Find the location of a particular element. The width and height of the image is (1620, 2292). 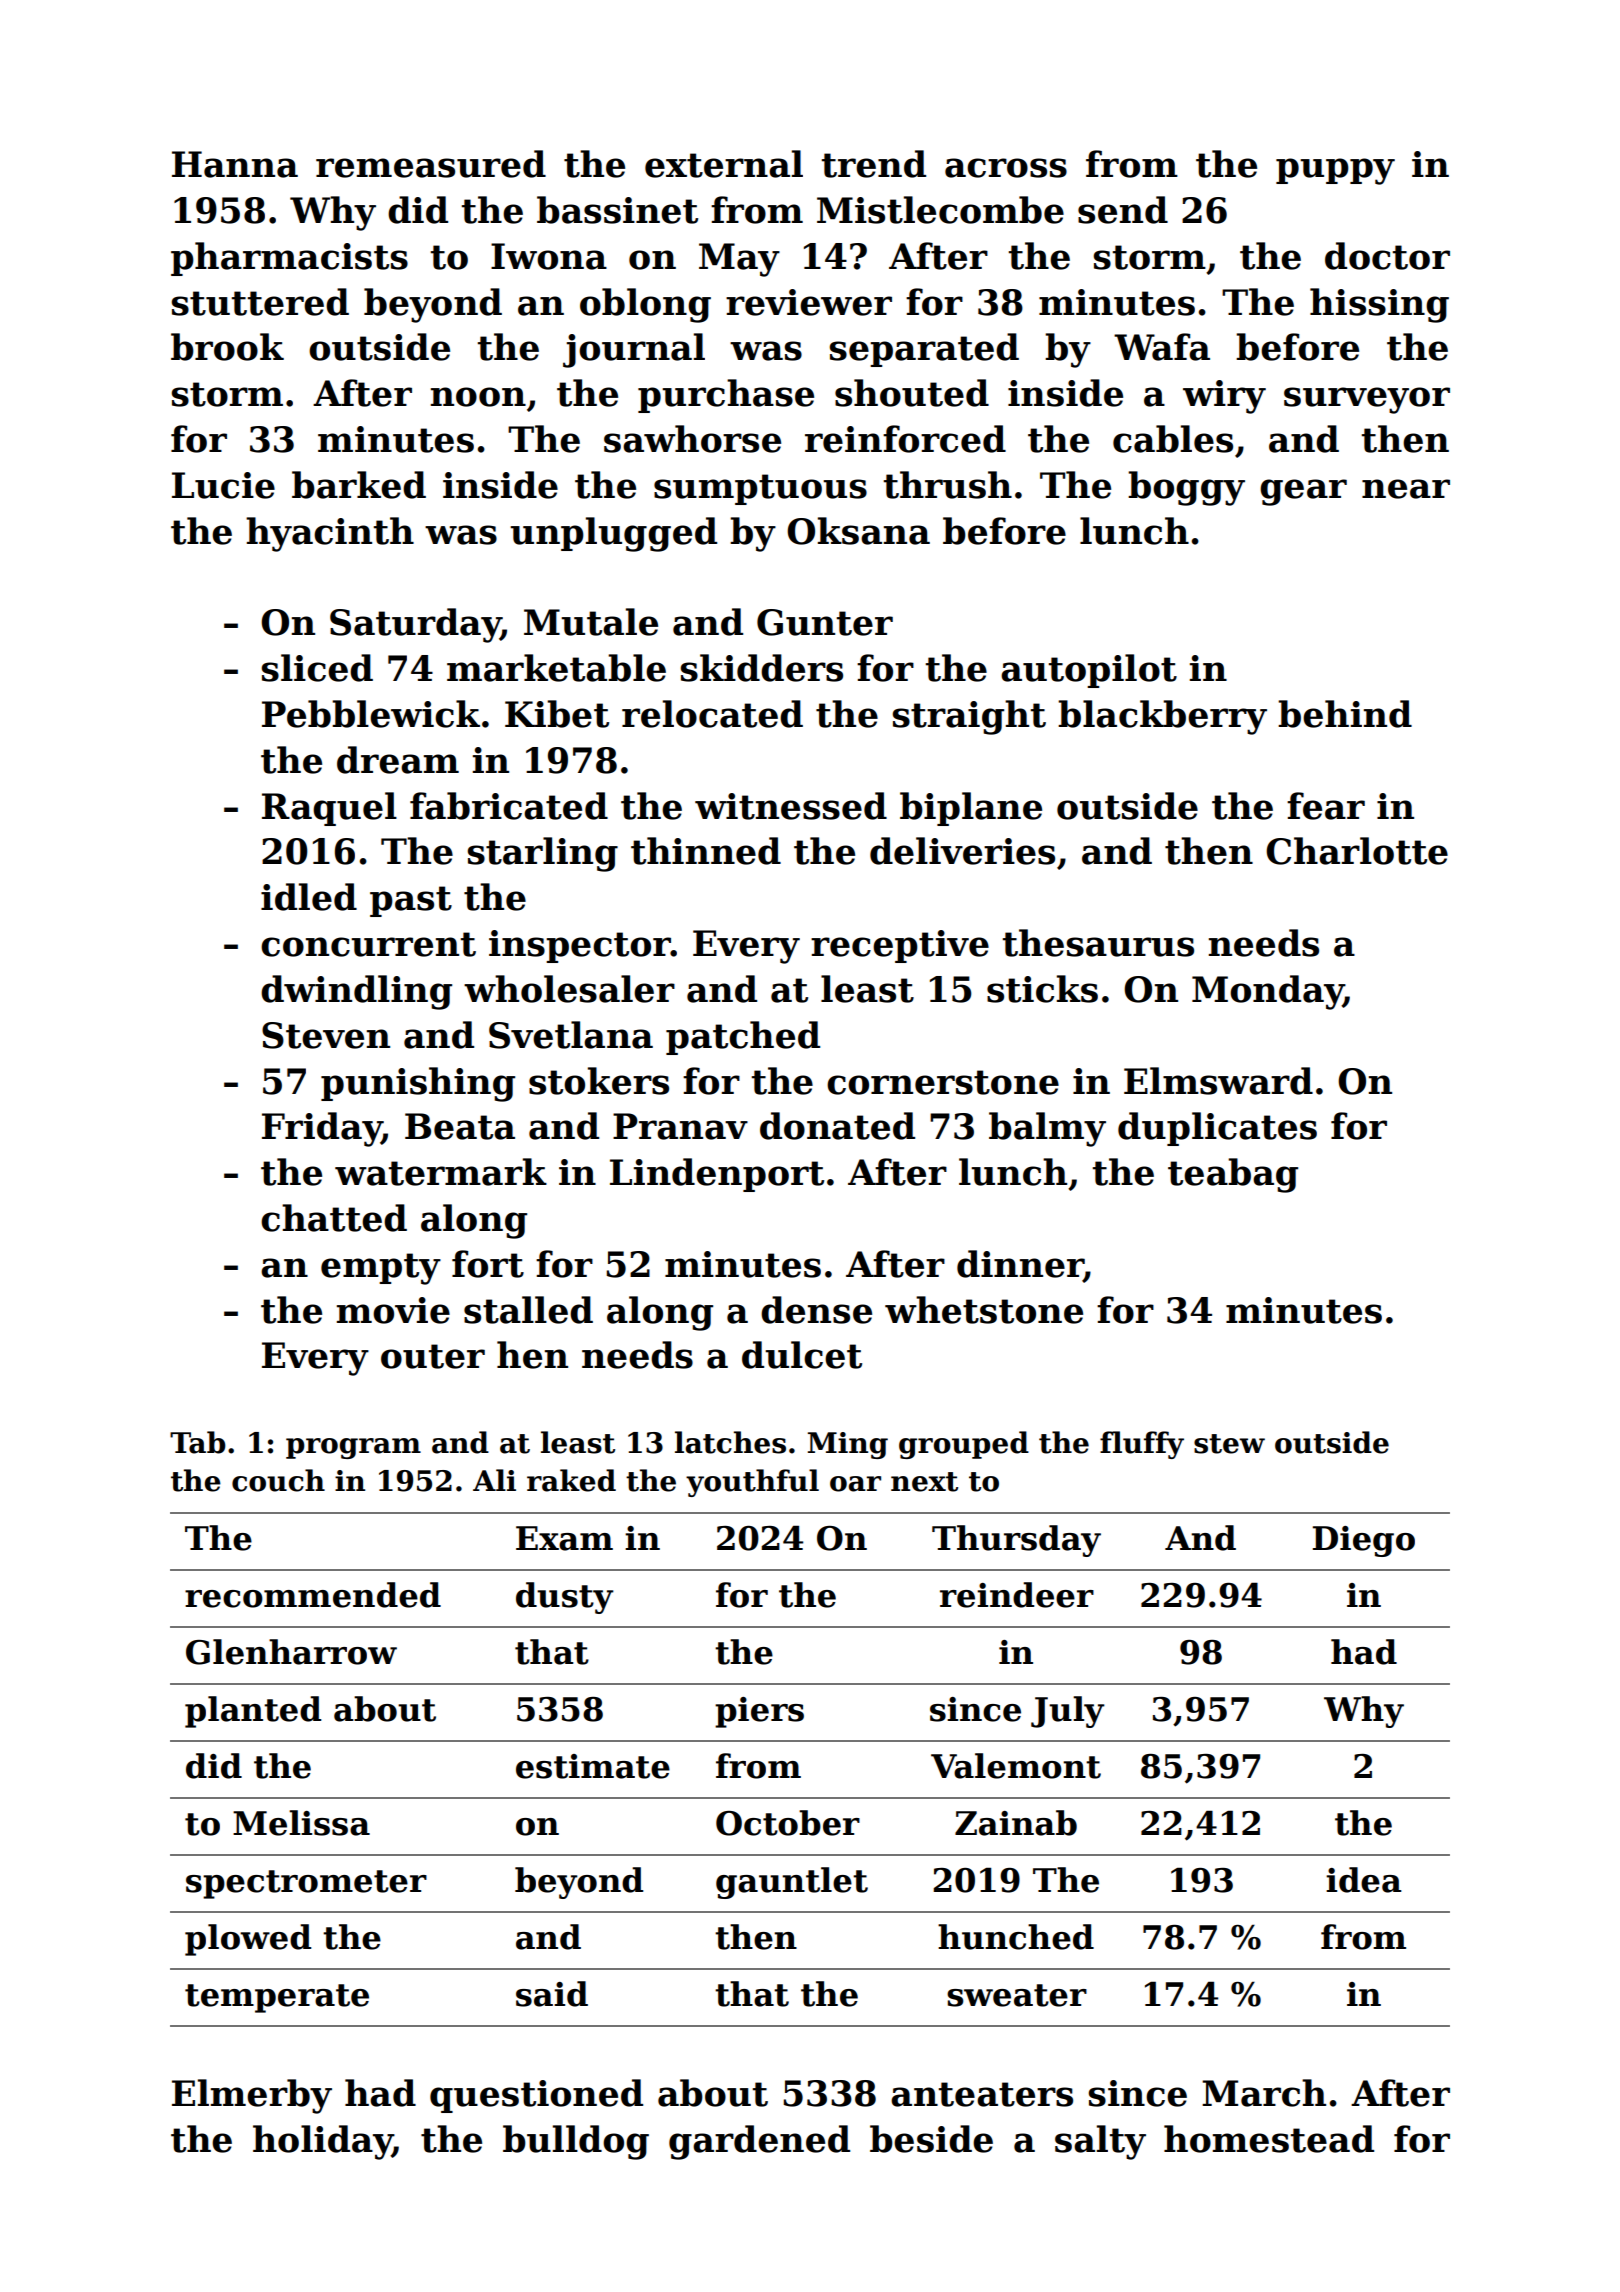

Diego is located at coordinates (1364, 1541).
